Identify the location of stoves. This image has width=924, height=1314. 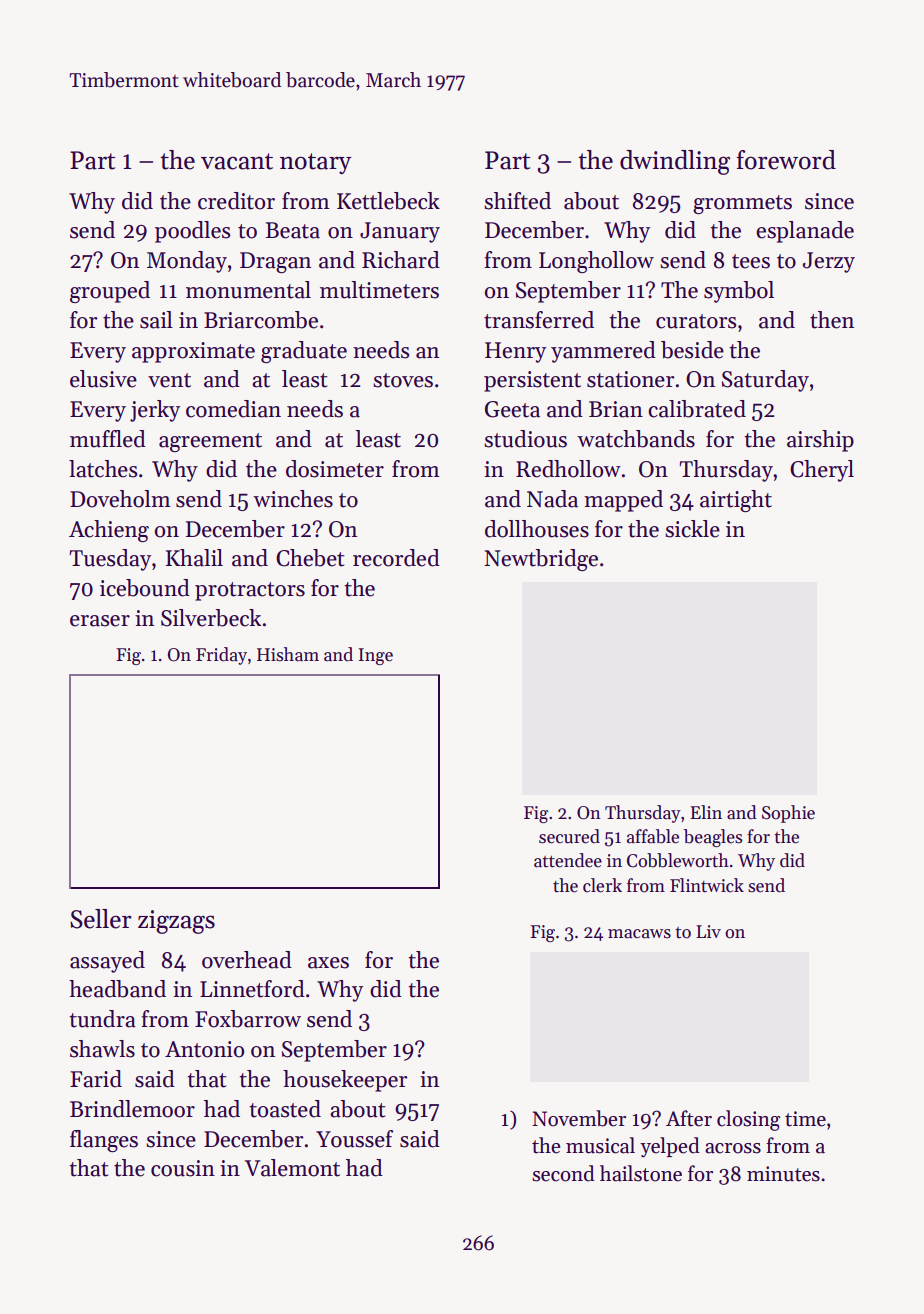
(403, 380).
